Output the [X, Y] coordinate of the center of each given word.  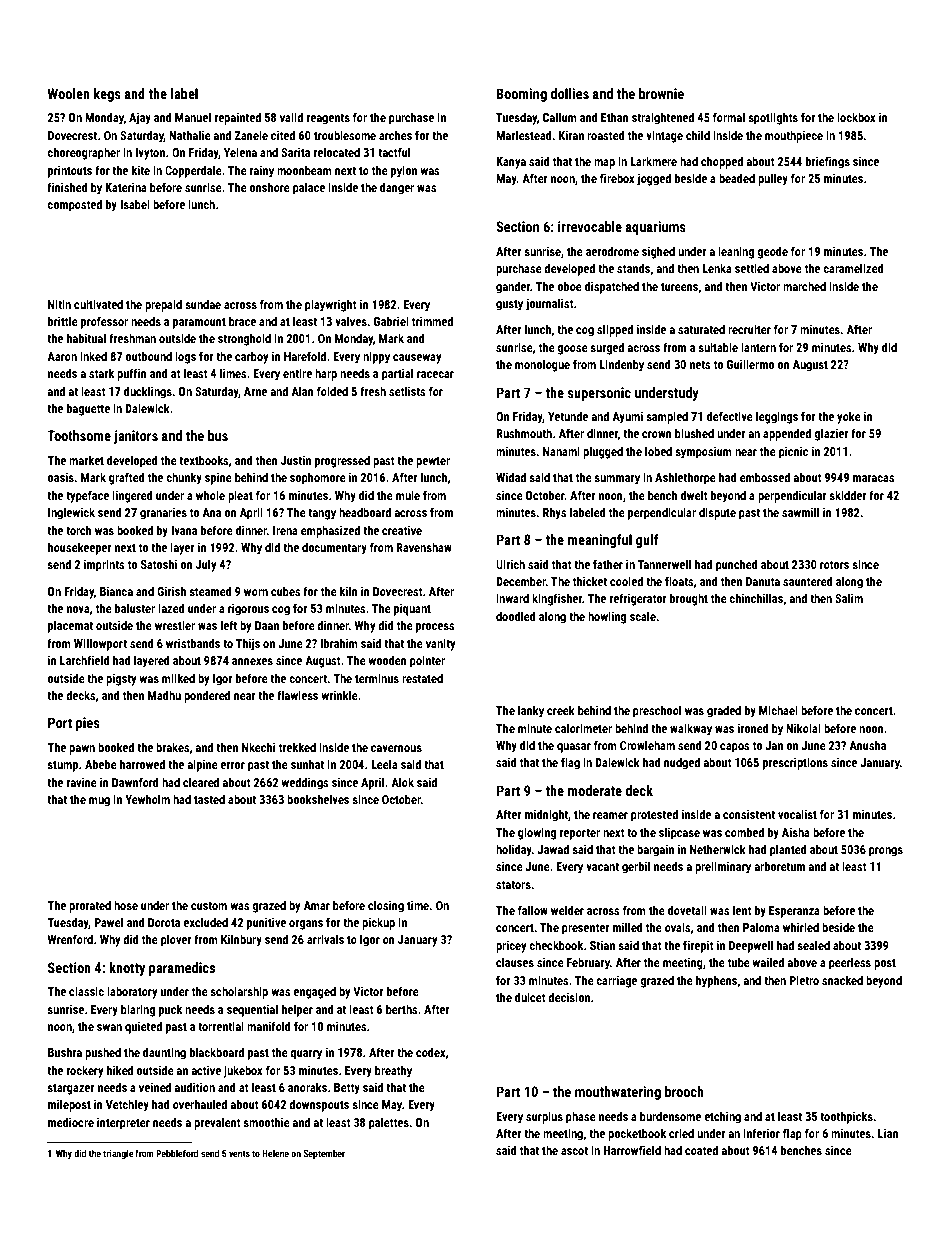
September [324, 1154]
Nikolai [803, 728]
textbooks [203, 460]
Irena [285, 530]
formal [729, 117]
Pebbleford [177, 1153]
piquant [412, 610]
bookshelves [318, 799]
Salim [849, 598]
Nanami [561, 451]
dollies [569, 93]
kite [141, 170]
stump [62, 766]
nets [700, 365]
